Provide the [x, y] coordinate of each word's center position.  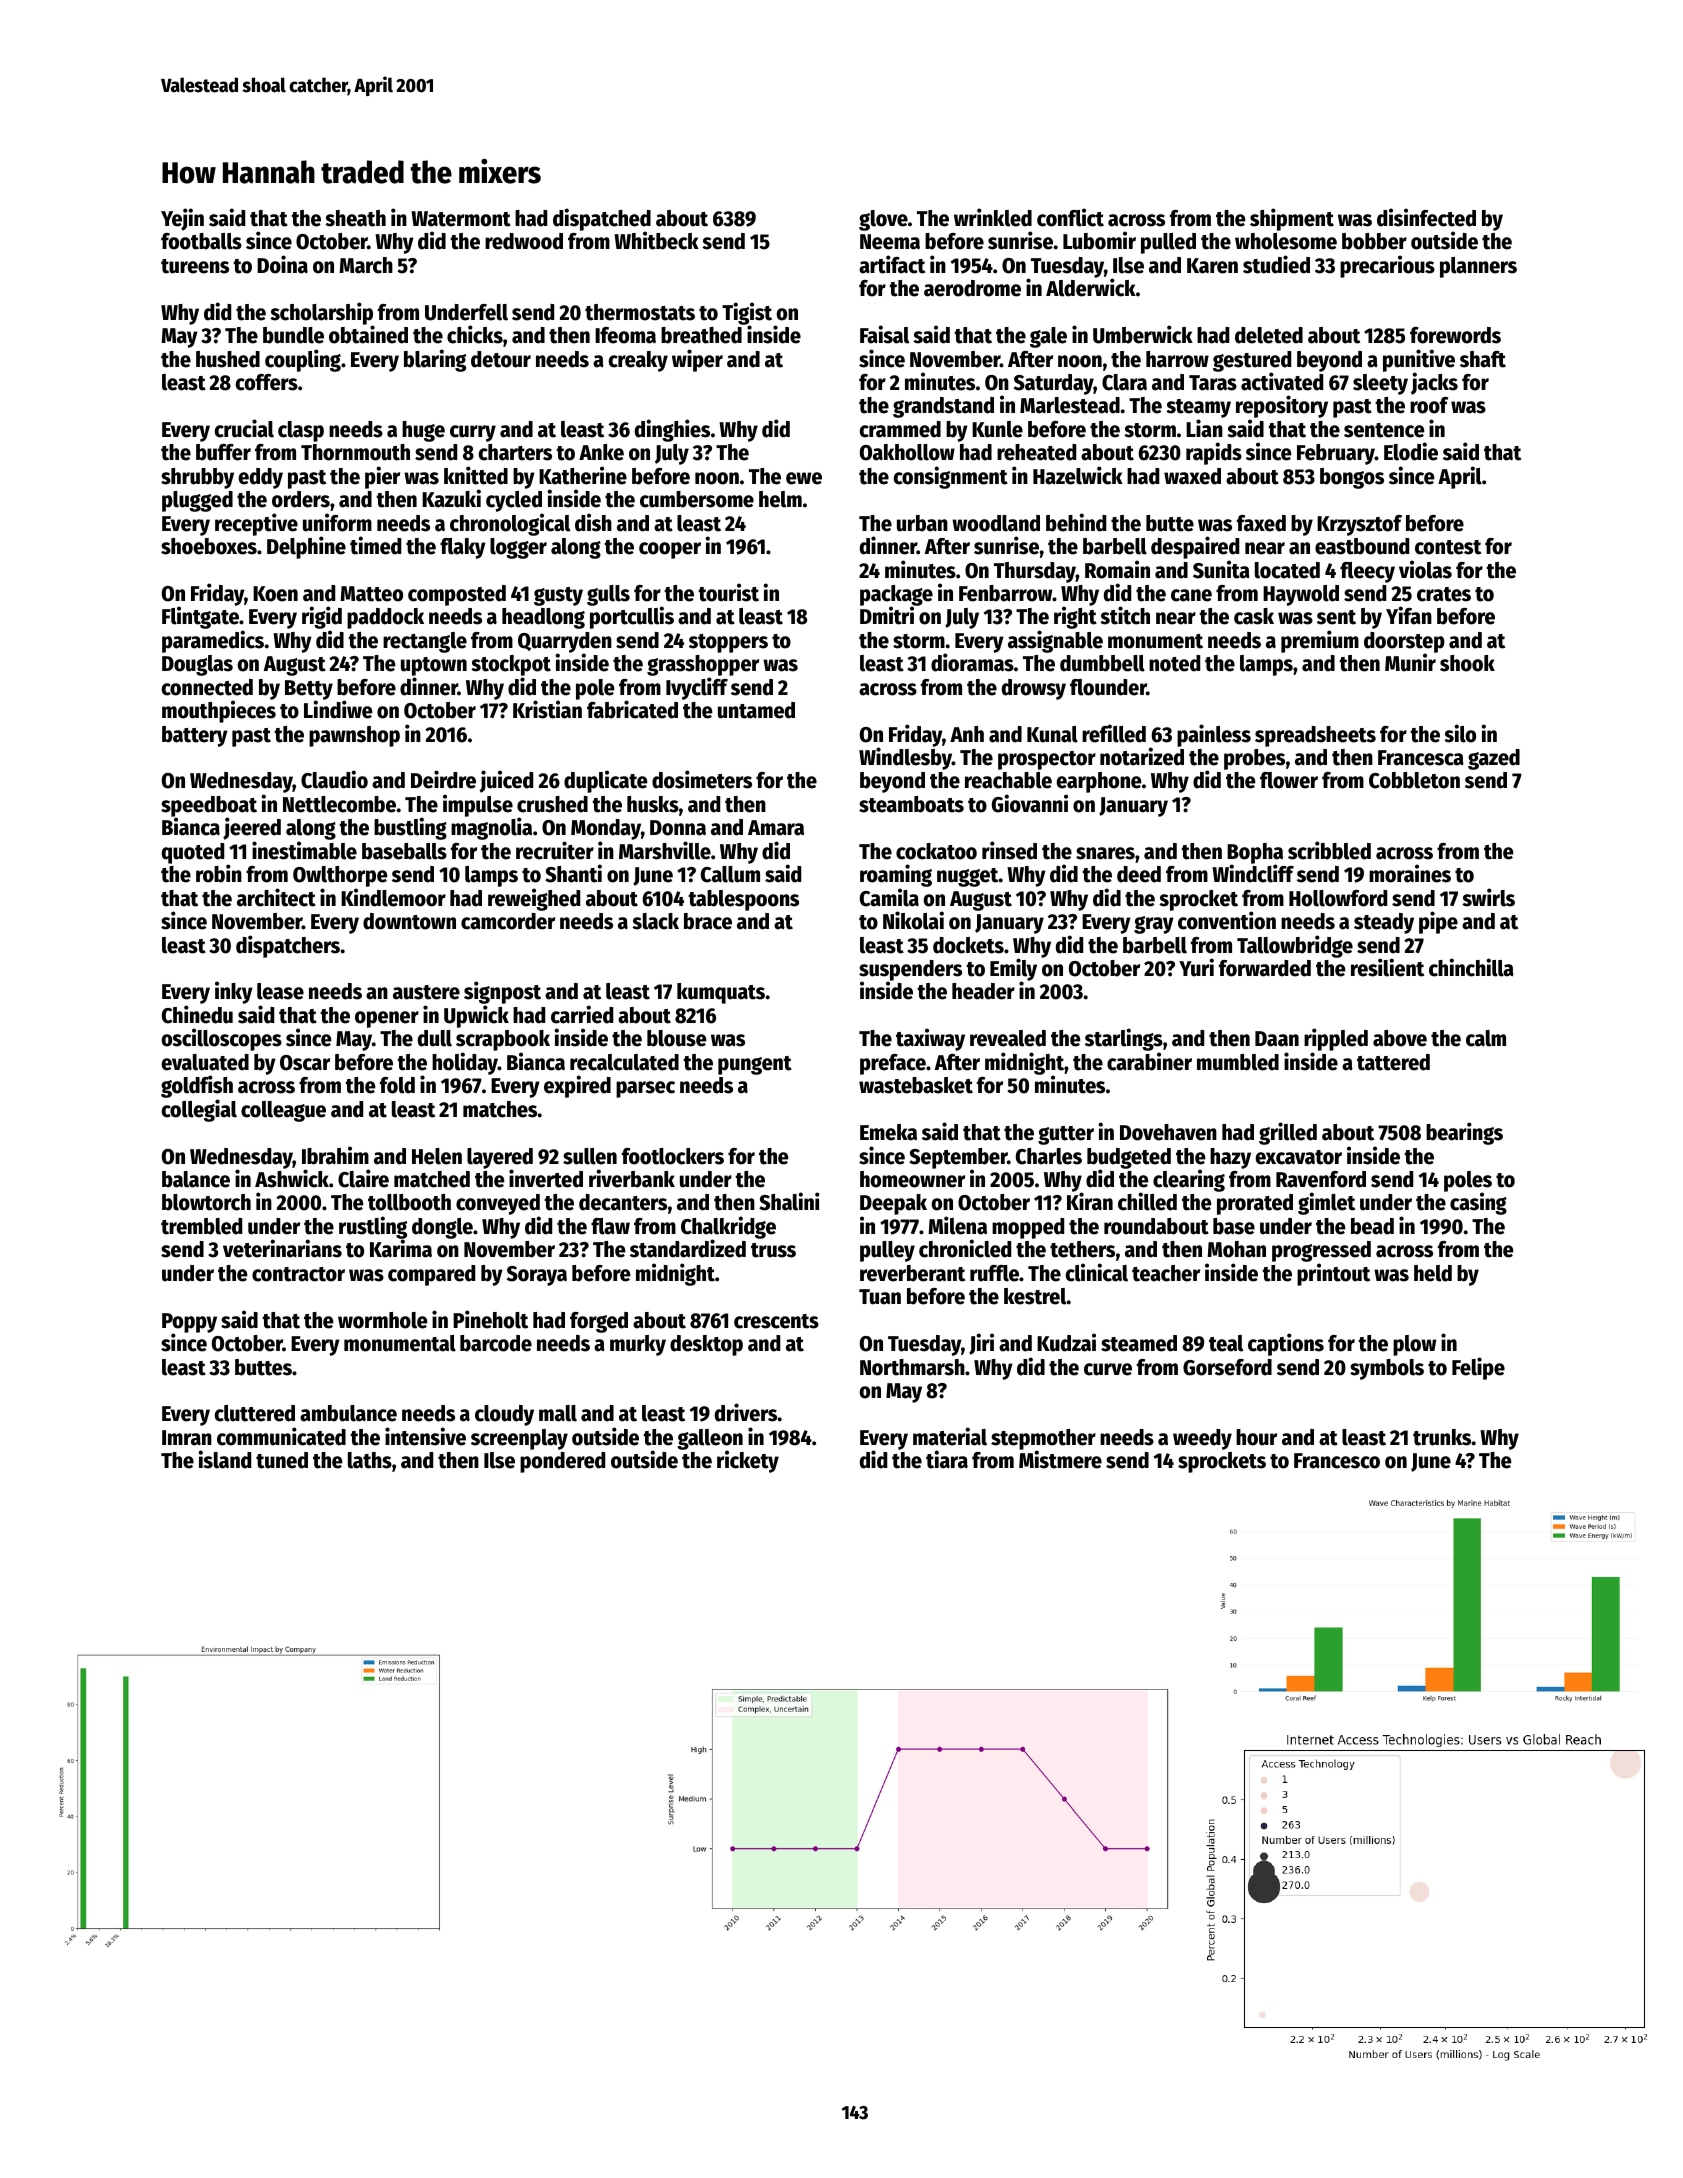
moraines [1410, 873]
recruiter [555, 850]
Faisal [884, 334]
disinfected [1426, 217]
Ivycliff [697, 688]
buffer [223, 452]
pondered [562, 1462]
